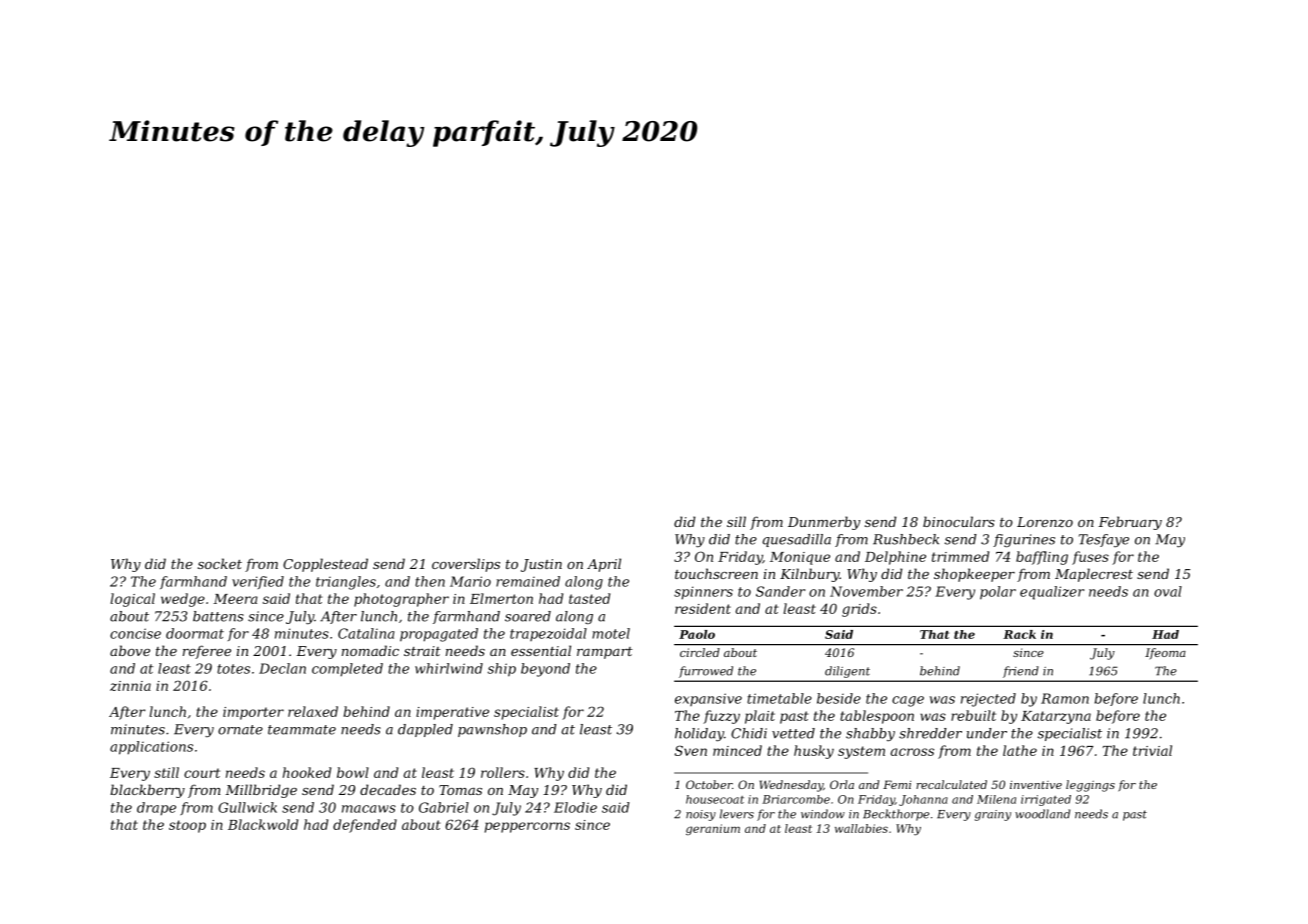 Image resolution: width=1308 pixels, height=924 pixels. Describe the element at coordinates (151, 748) in the page. I see `applications` at that location.
